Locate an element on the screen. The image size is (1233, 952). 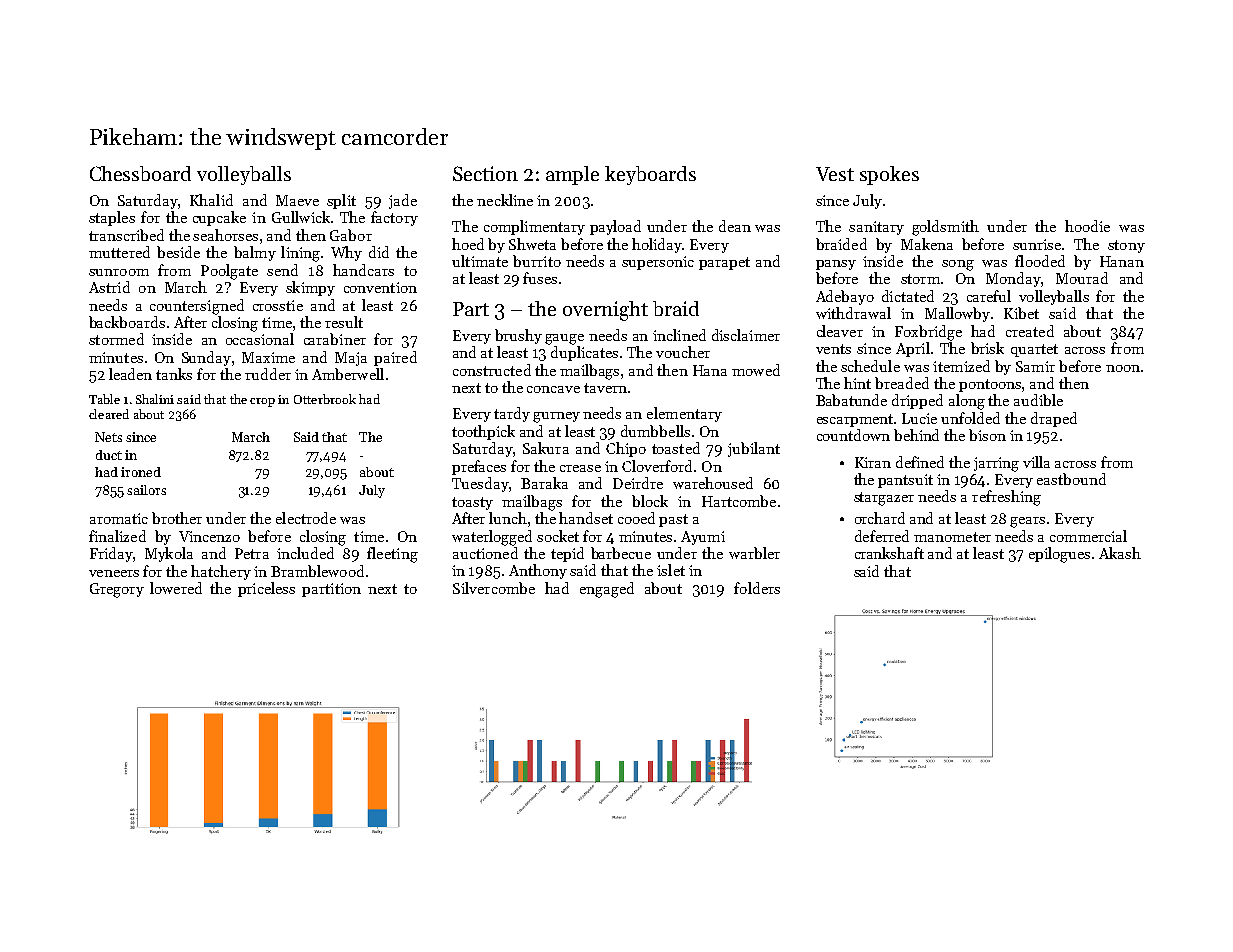
concave is located at coordinates (553, 389).
